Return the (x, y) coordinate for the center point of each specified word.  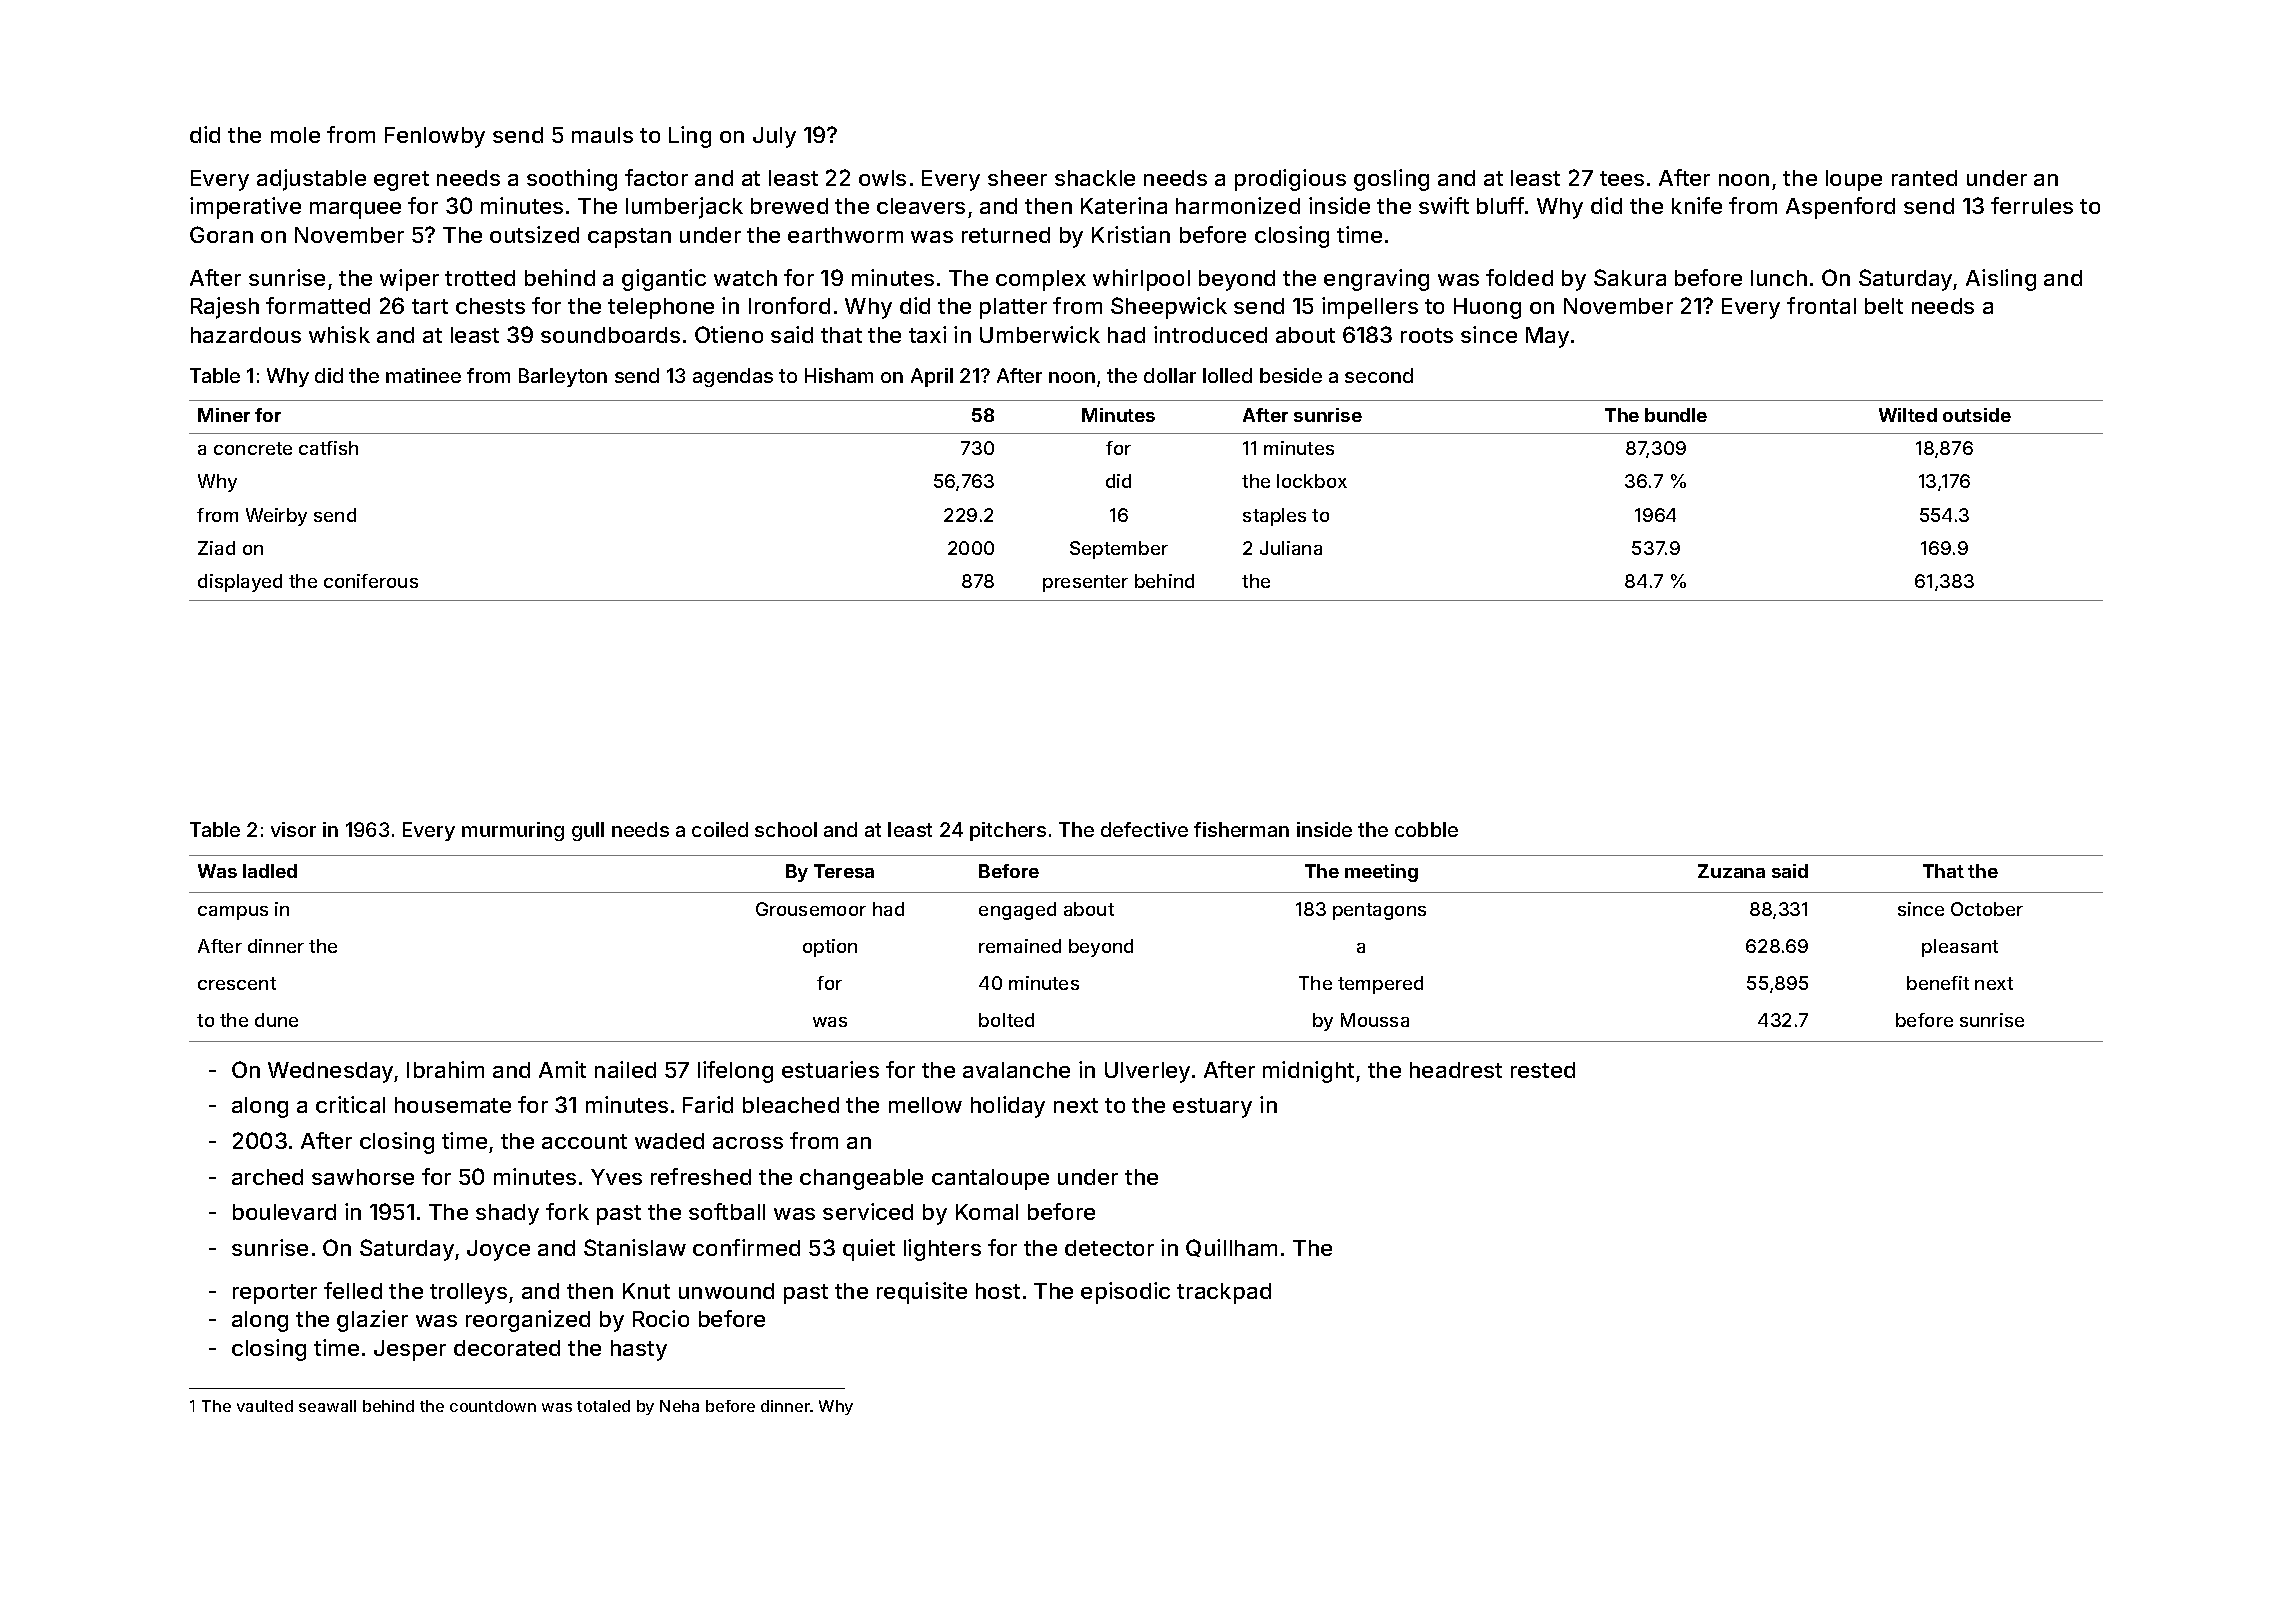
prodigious (1290, 180)
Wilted (1908, 415)
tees (1622, 178)
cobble (1426, 829)
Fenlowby (435, 137)
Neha (679, 1406)
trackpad (1224, 1293)
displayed (240, 583)
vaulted (265, 1406)
